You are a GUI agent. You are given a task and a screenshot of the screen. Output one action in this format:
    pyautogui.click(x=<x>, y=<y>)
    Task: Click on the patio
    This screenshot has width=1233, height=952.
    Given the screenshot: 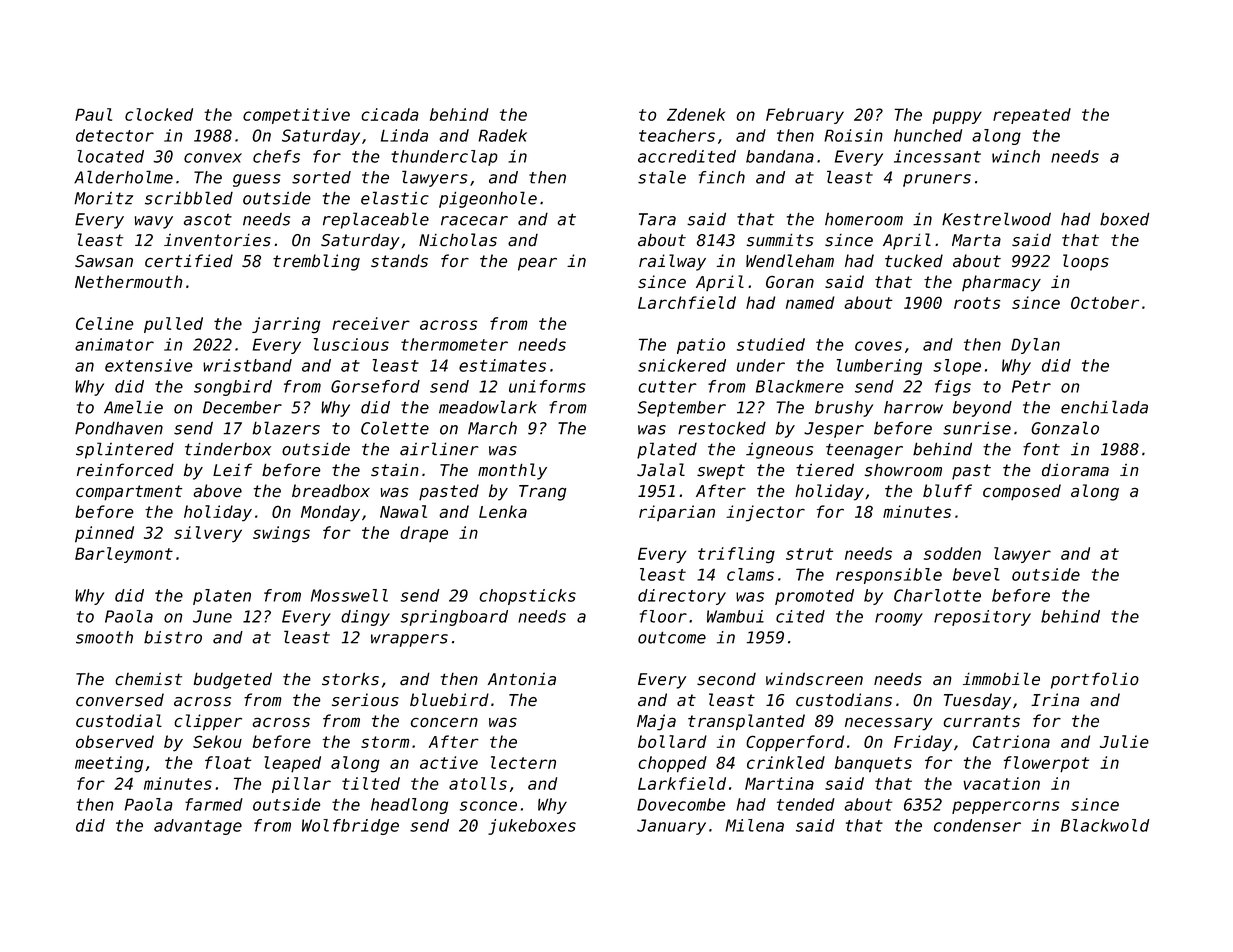 What is the action you would take?
    pyautogui.click(x=701, y=346)
